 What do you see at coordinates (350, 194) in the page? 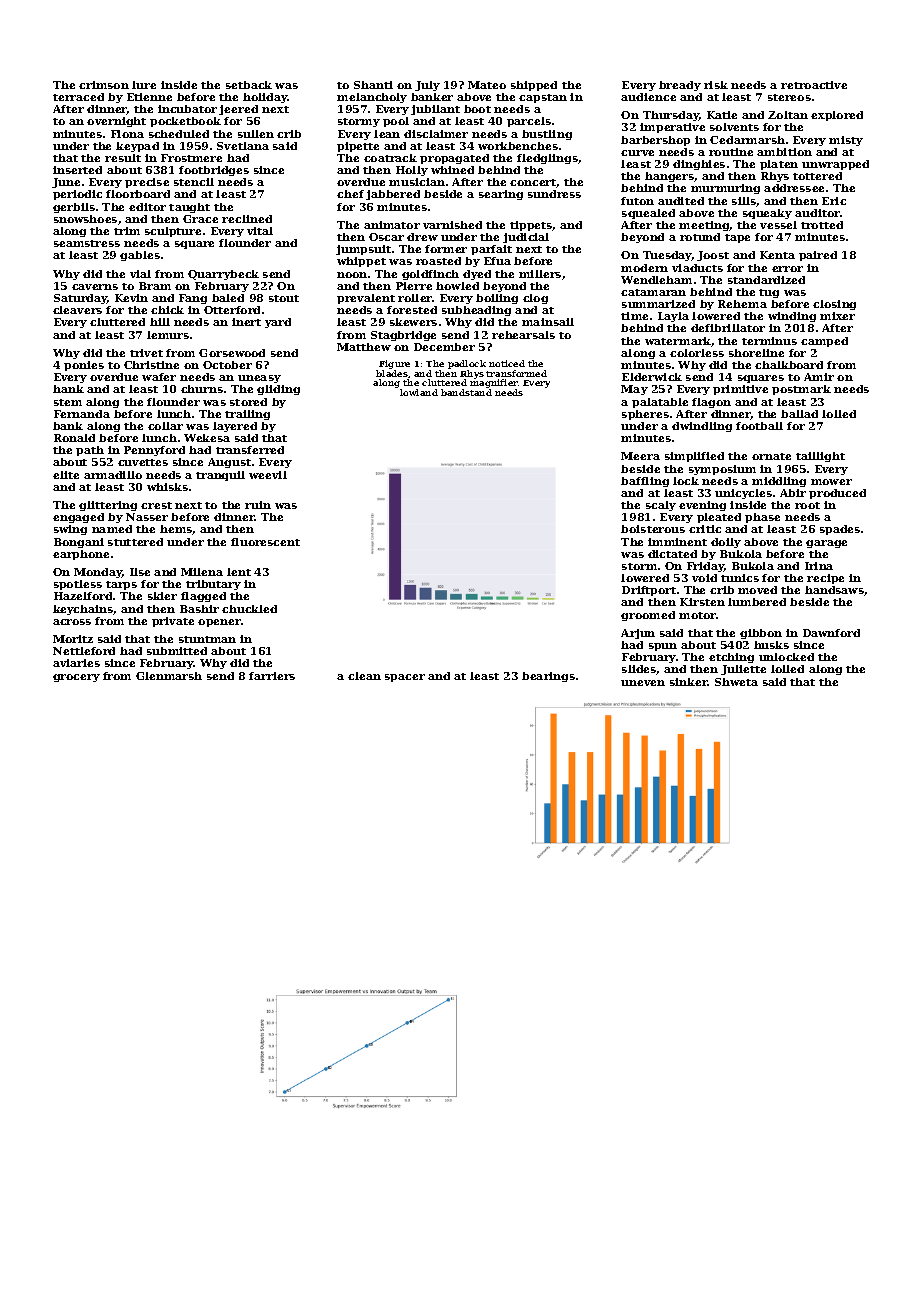
I see `chef` at bounding box center [350, 194].
